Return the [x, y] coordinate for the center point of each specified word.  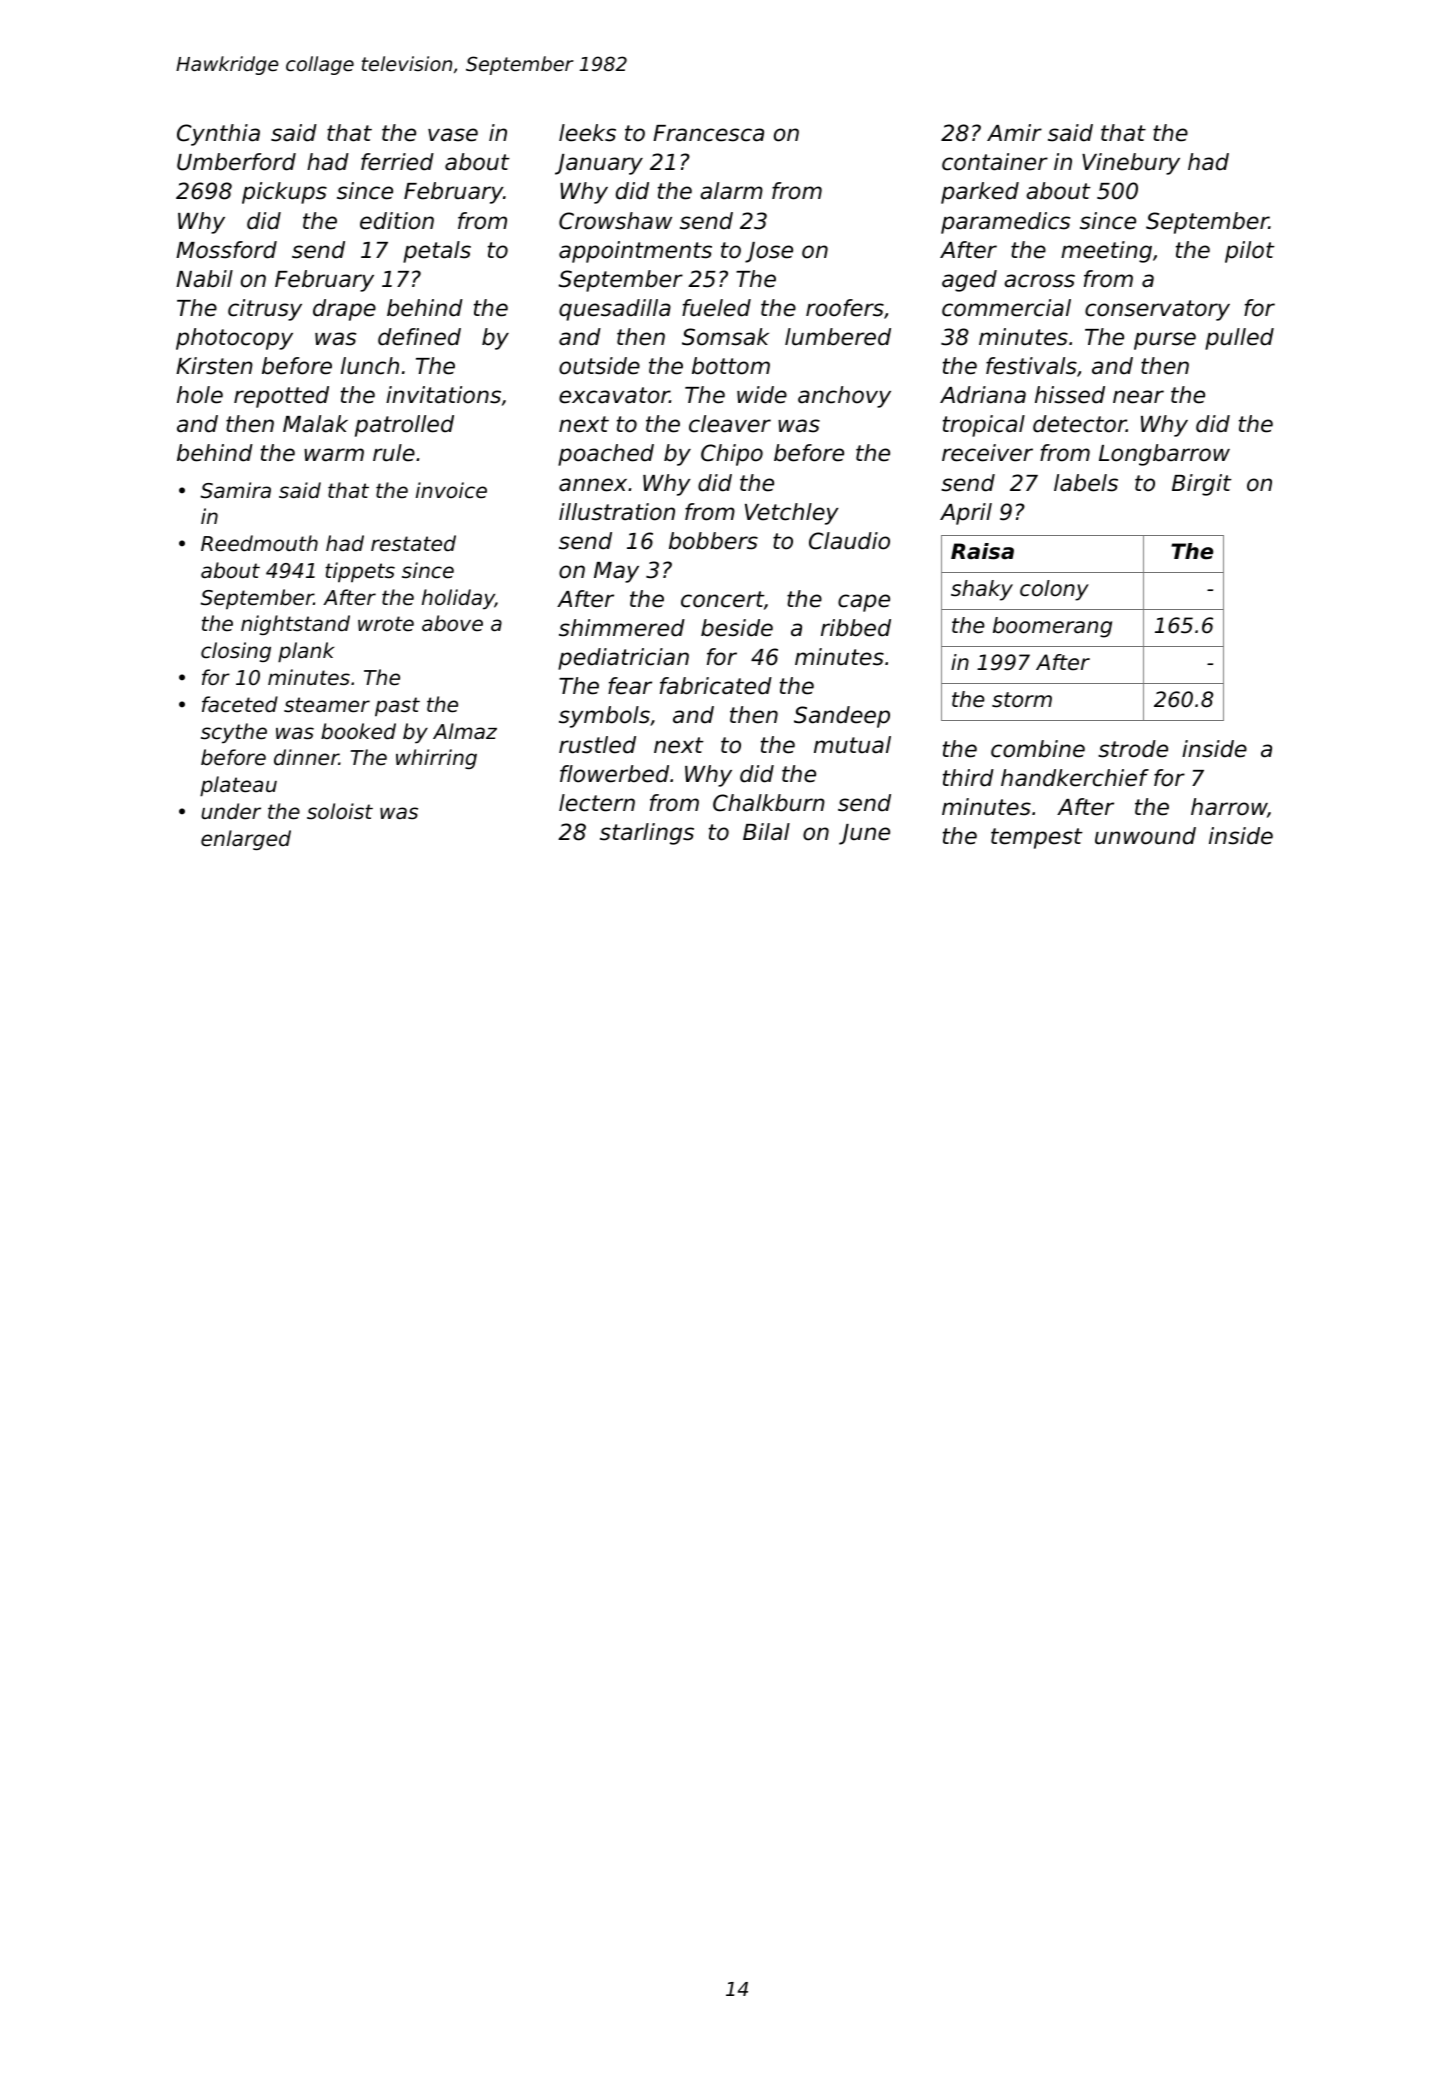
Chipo [732, 455]
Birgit [1202, 485]
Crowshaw [615, 221]
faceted [240, 704]
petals [437, 252]
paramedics [1005, 223]
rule [394, 453]
